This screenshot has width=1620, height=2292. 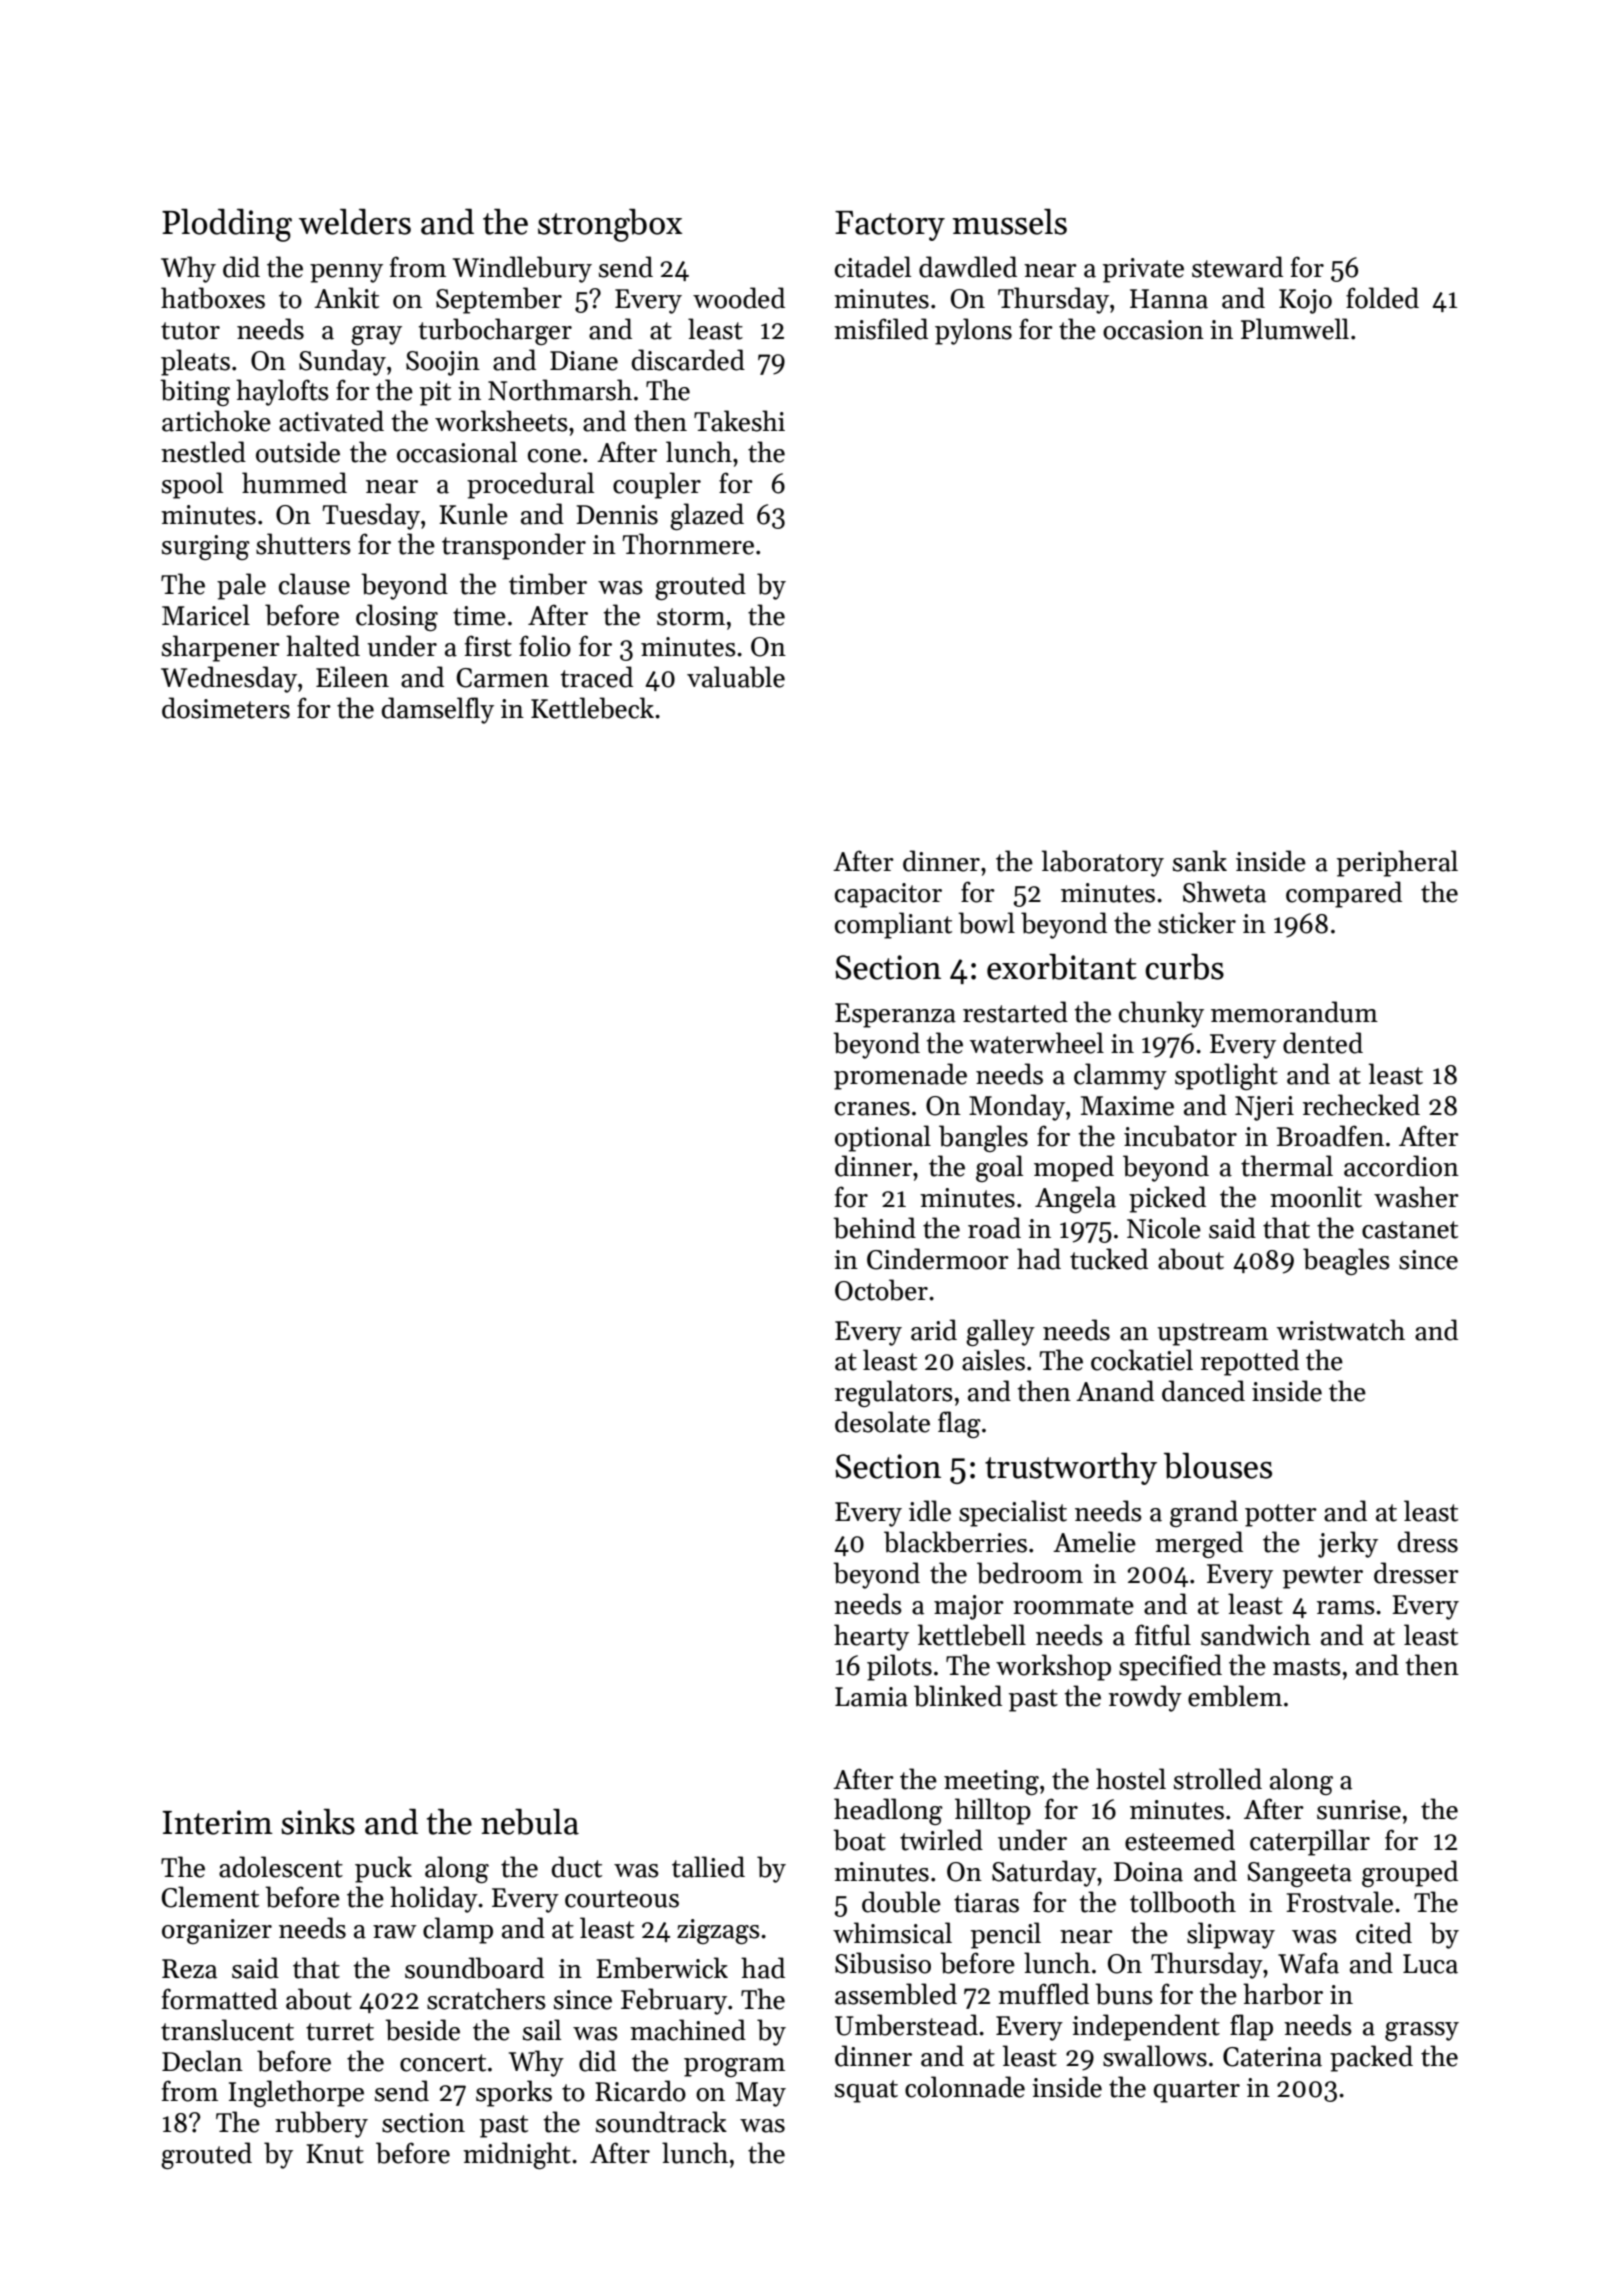 I want to click on glazed, so click(x=707, y=516).
